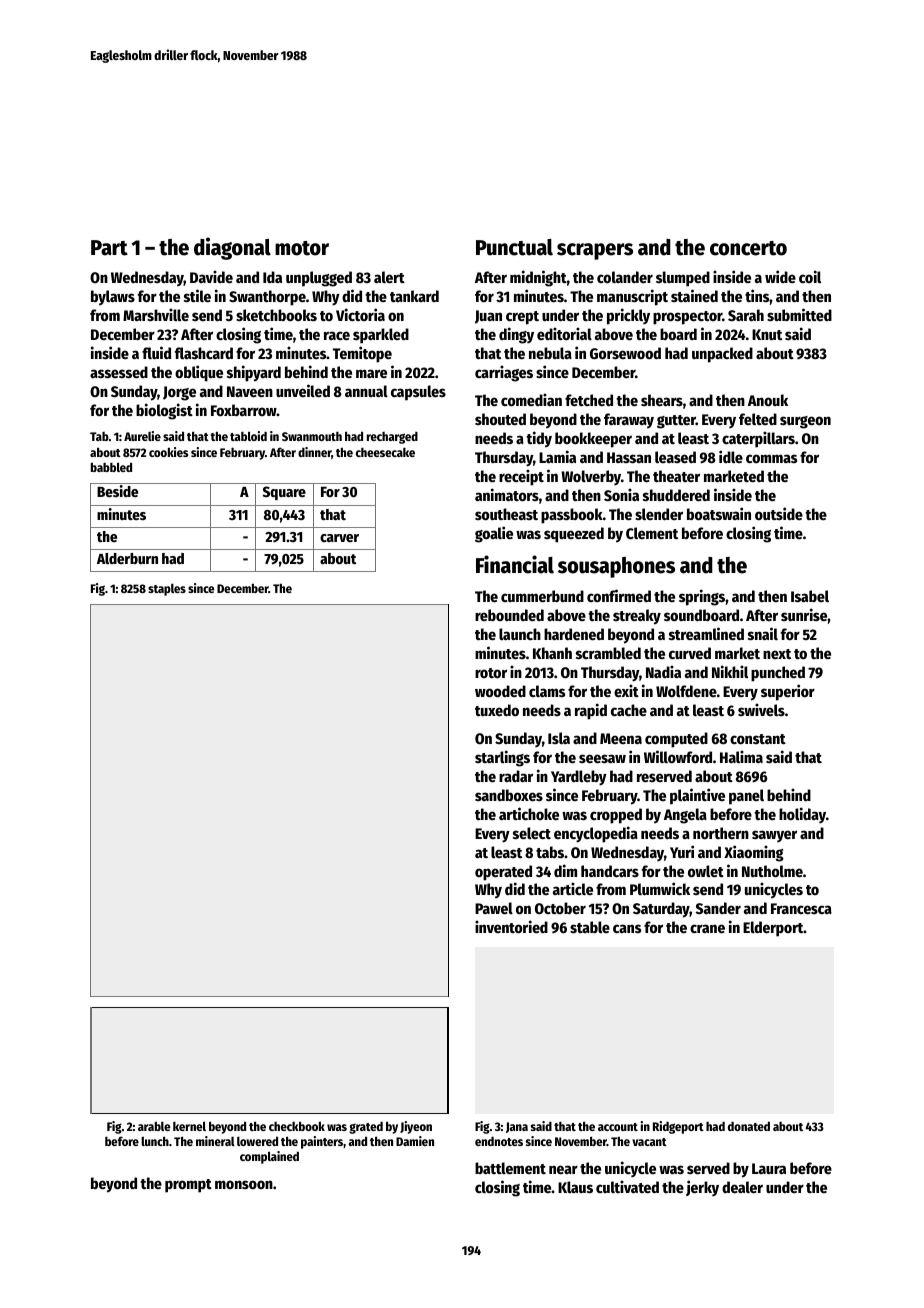  I want to click on Klaus, so click(575, 1187).
